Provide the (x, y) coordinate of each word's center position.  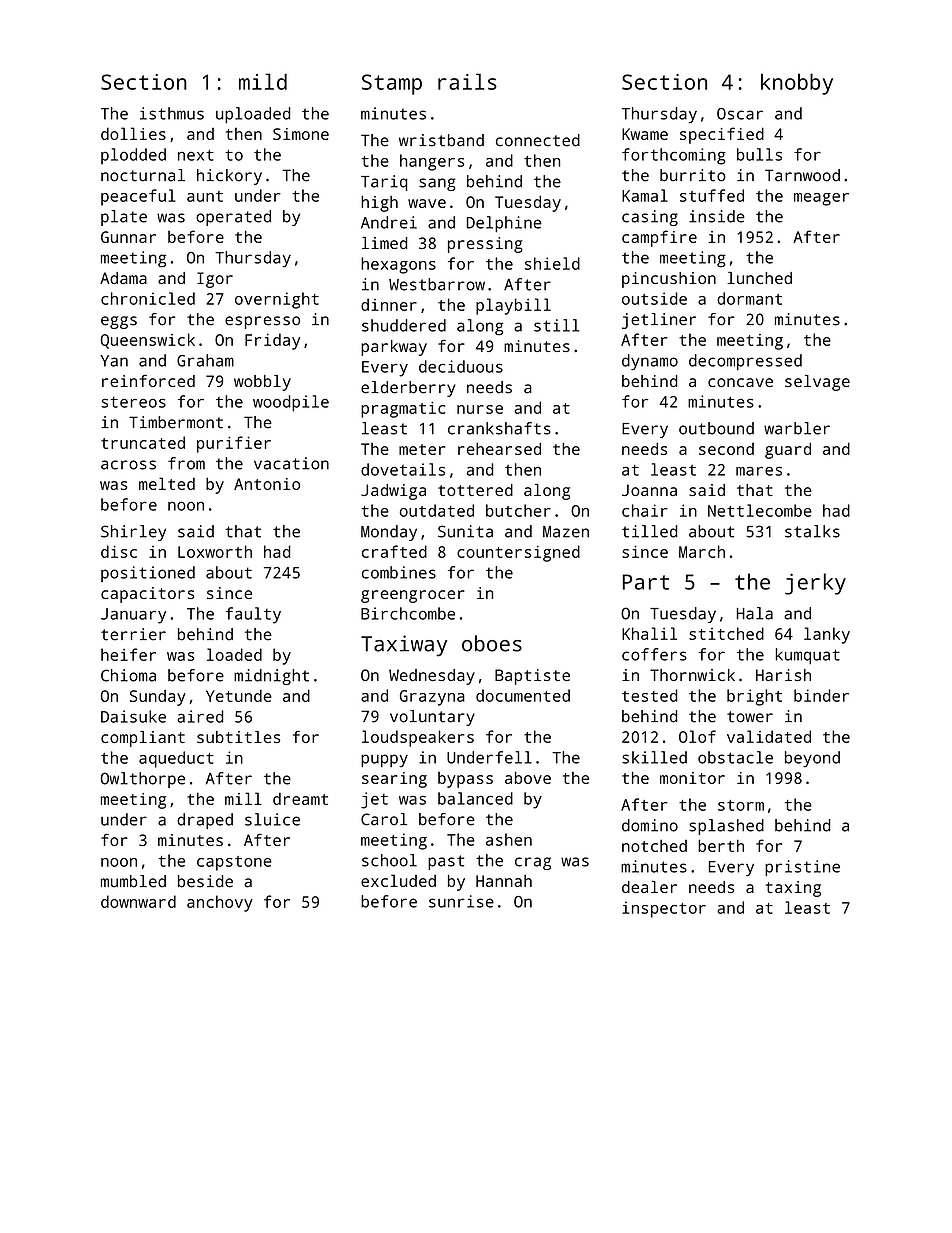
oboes (492, 643)
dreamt (300, 799)
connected (538, 140)
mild (263, 81)
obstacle (735, 757)
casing (650, 218)
